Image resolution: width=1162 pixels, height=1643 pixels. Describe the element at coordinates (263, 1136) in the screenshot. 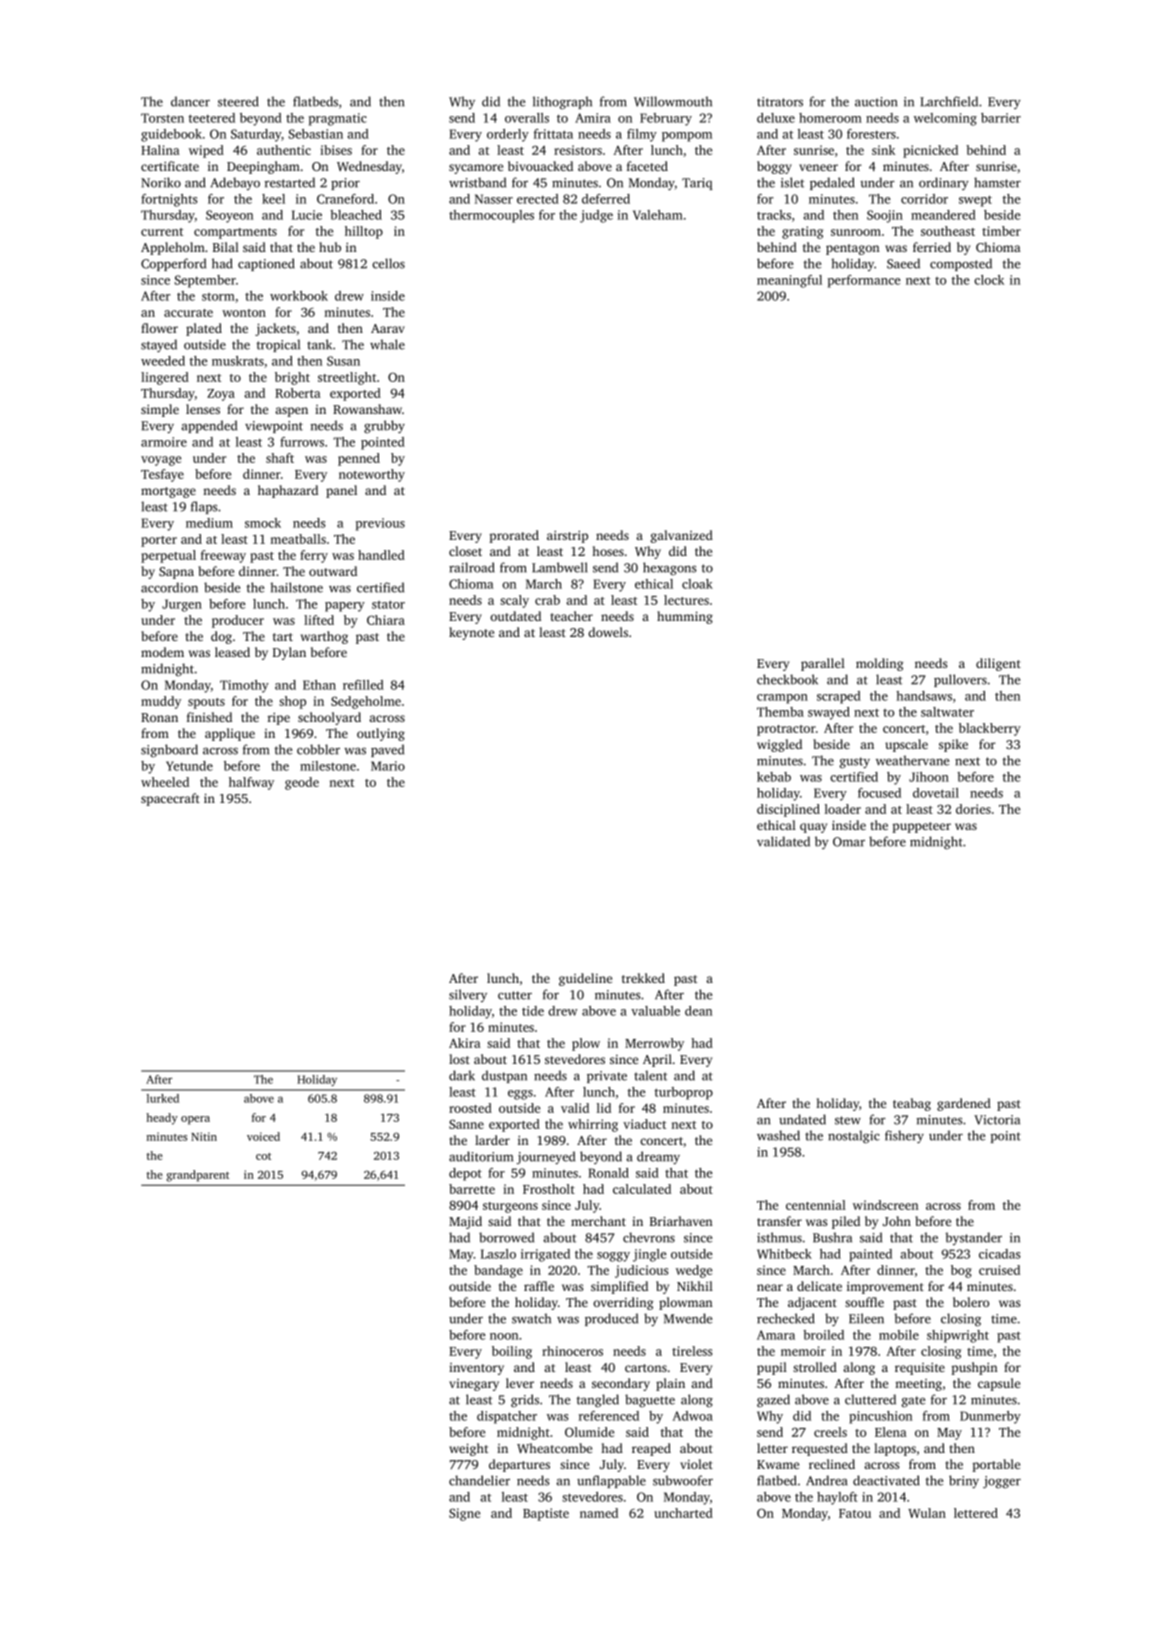

I see `voiced` at that location.
